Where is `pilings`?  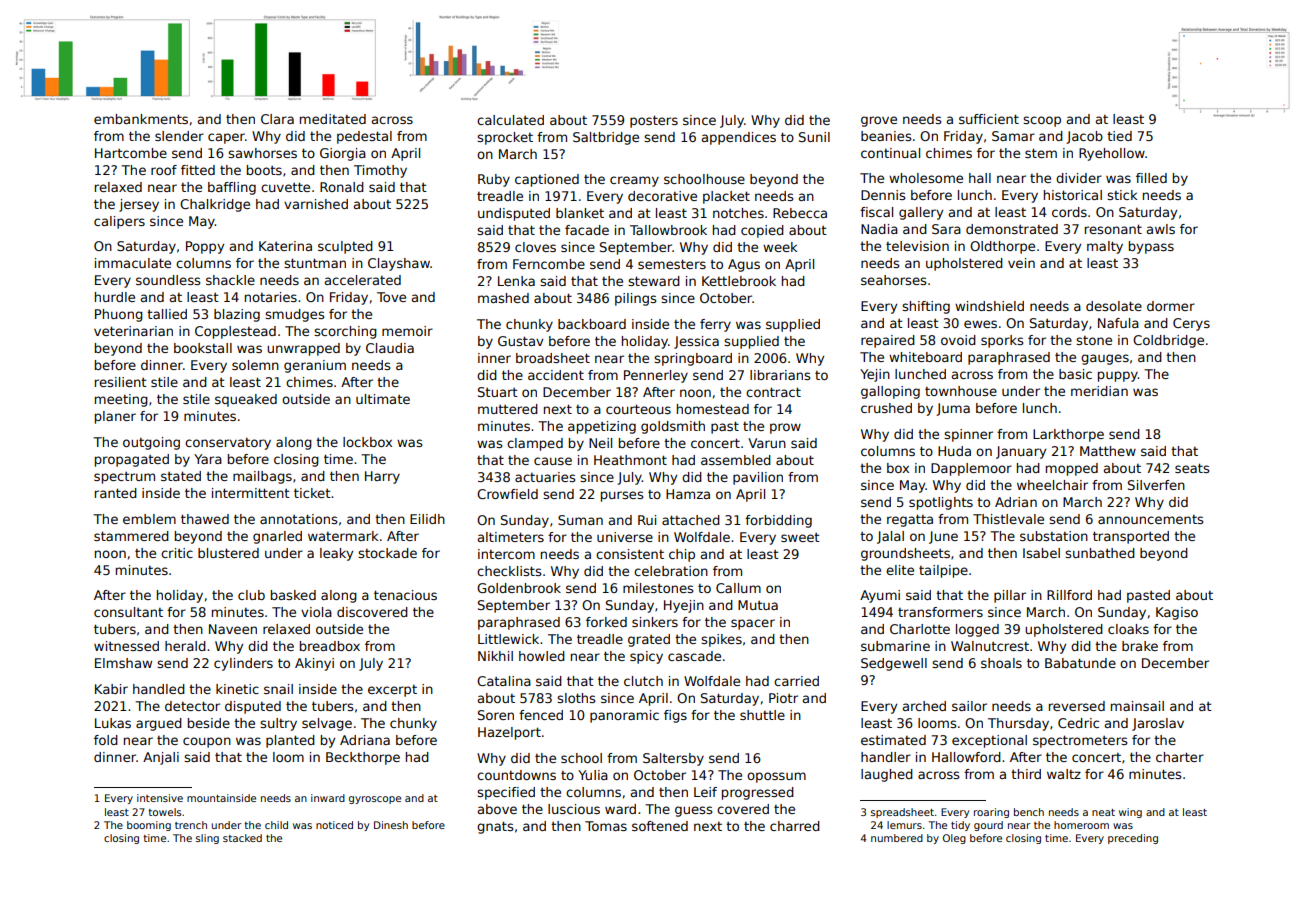 pilings is located at coordinates (635, 299).
